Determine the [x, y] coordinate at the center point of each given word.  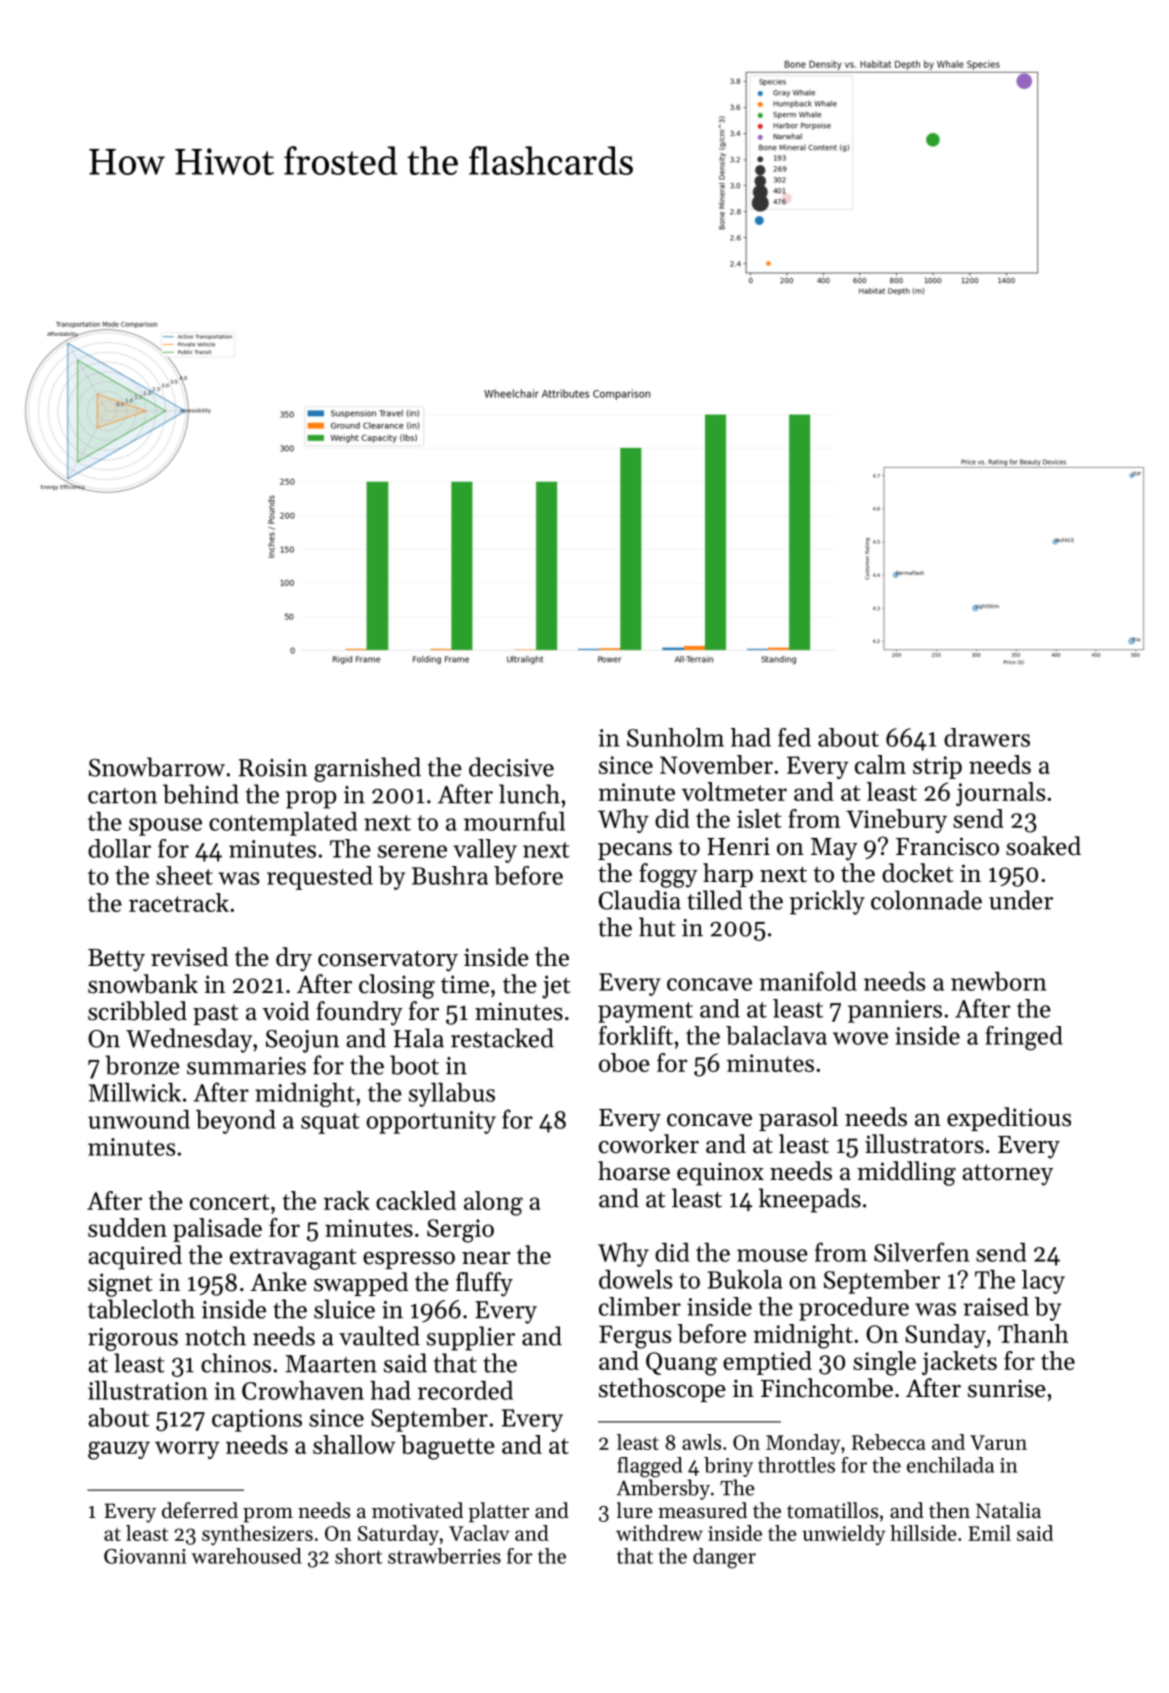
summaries [246, 1066]
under [1021, 900]
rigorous [133, 1339]
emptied [767, 1363]
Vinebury [896, 821]
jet [556, 987]
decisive [511, 767]
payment [645, 1012]
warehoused [246, 1556]
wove [860, 1038]
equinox [720, 1174]
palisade [217, 1230]
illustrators [924, 1144]
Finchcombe [827, 1388]
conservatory [388, 961]
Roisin [273, 768]
